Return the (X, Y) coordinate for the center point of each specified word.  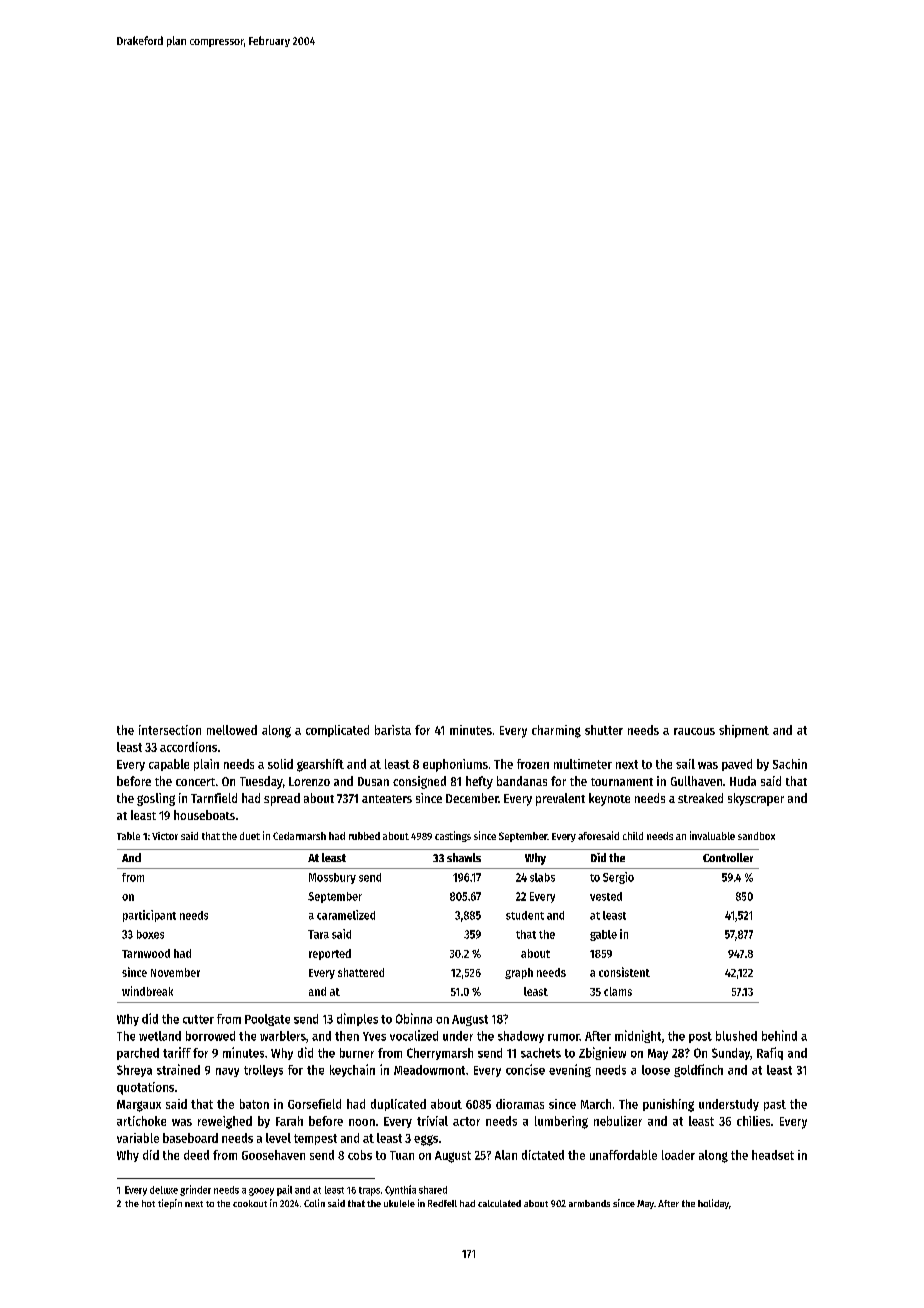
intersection (170, 730)
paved (737, 765)
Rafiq (770, 1053)
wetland (160, 1036)
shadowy (521, 1037)
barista (393, 730)
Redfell (442, 1203)
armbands (589, 1203)
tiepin (170, 1204)
